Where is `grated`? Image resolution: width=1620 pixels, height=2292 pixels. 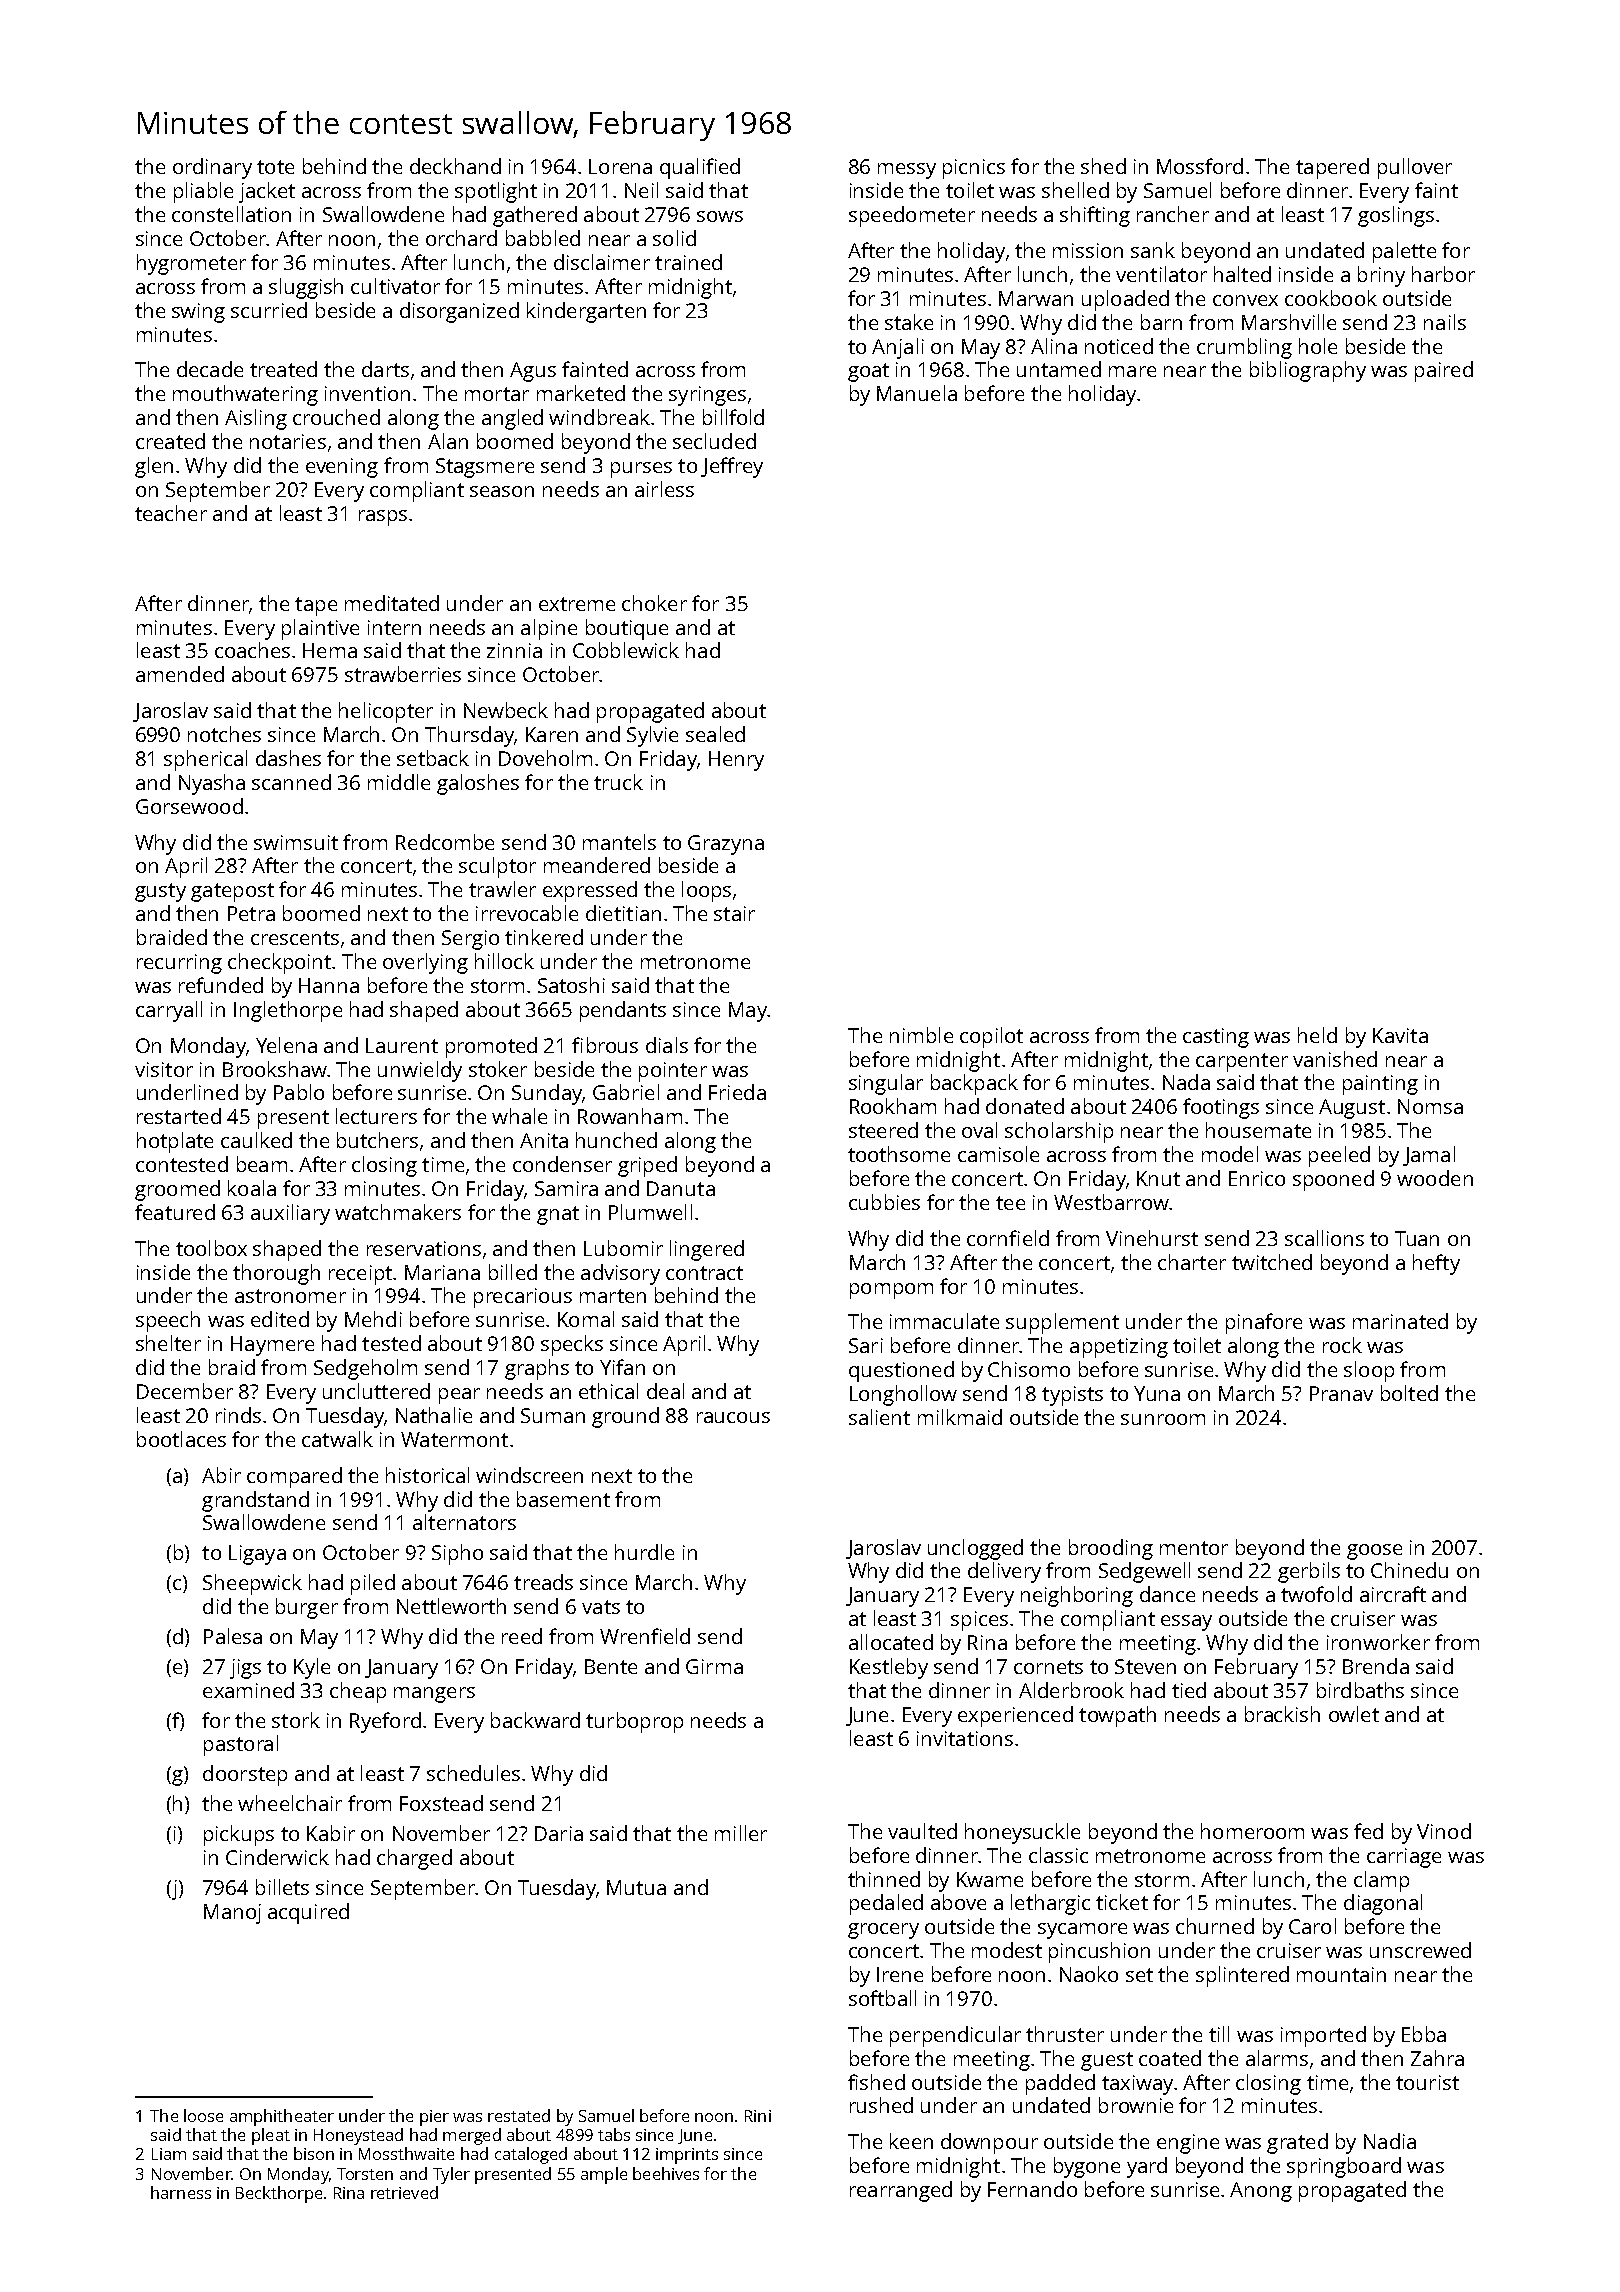 grated is located at coordinates (1297, 2143).
